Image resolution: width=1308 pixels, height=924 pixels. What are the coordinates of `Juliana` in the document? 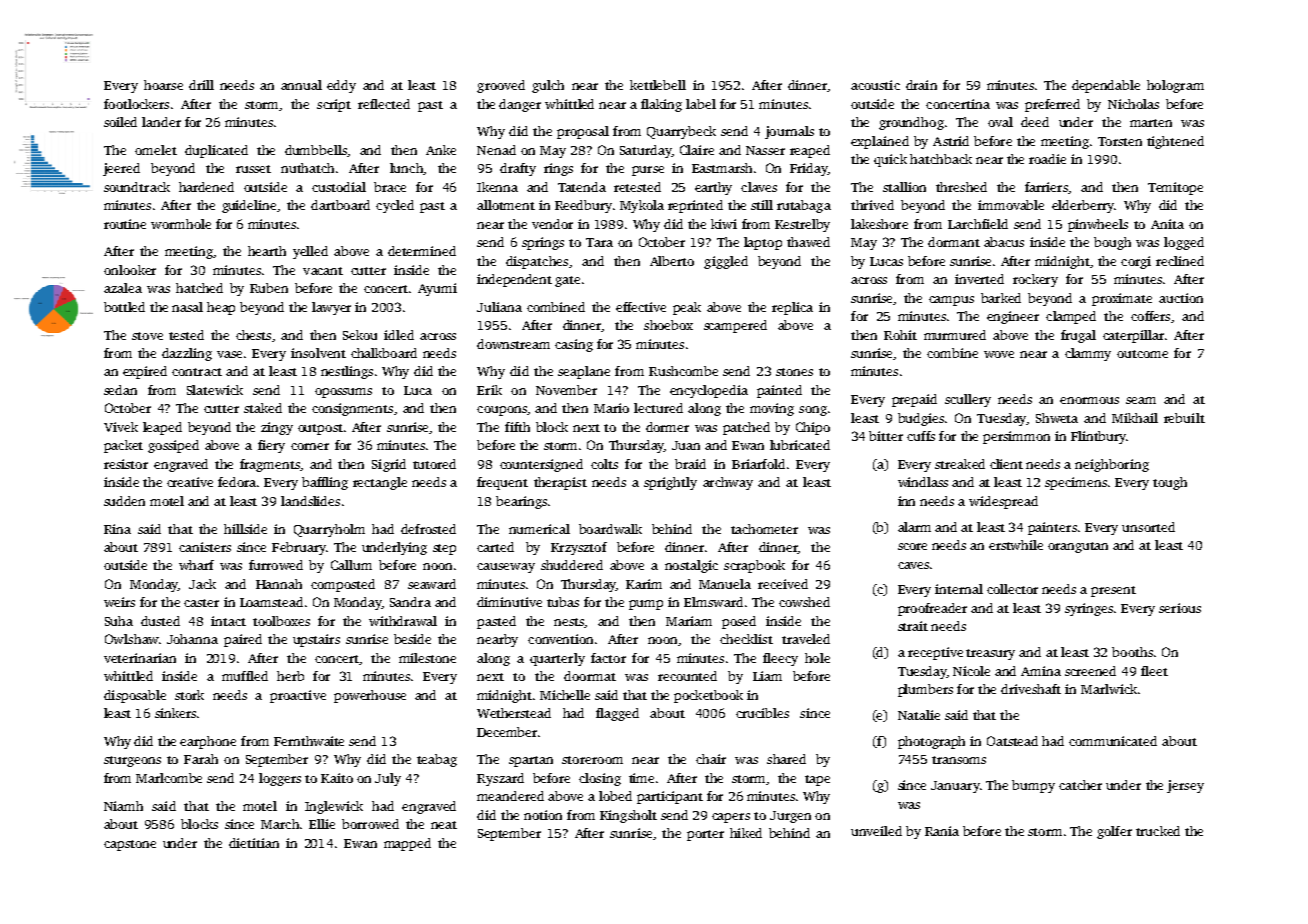 It's located at (499, 307).
